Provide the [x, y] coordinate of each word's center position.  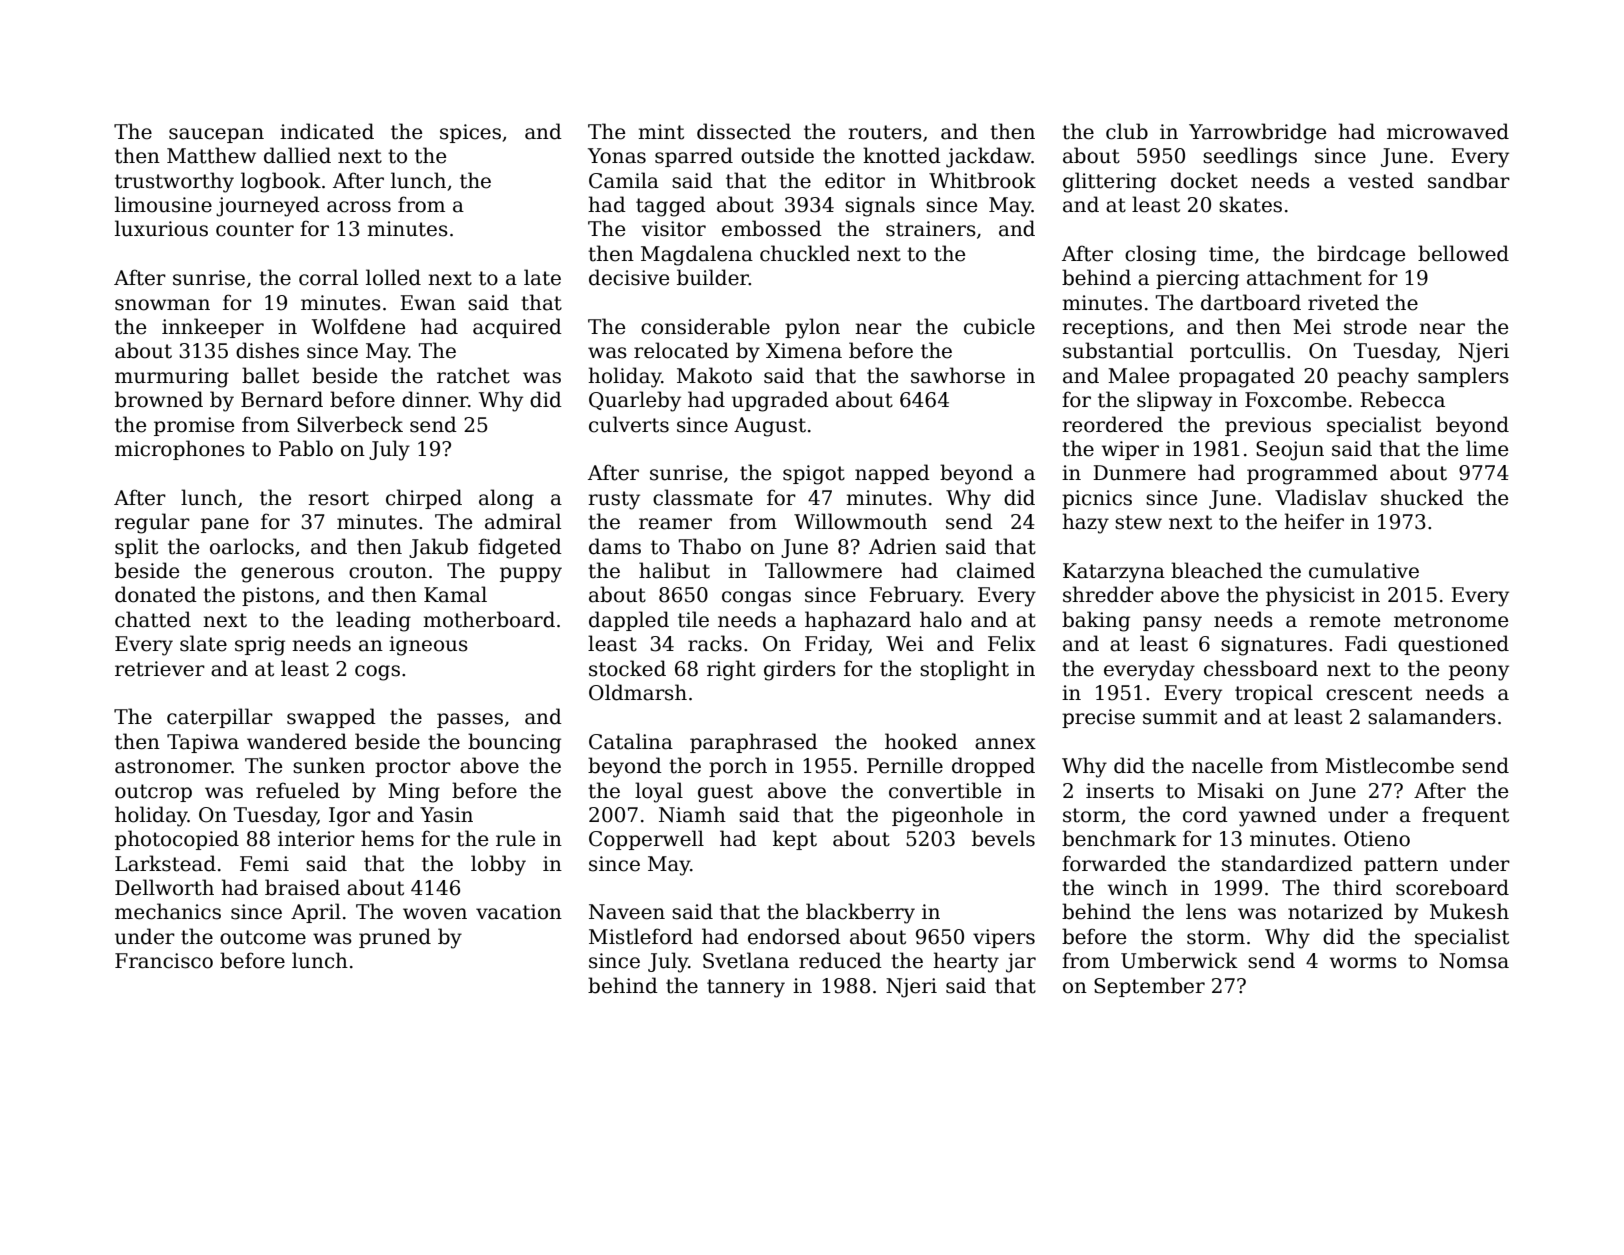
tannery [746, 988]
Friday [837, 645]
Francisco [164, 961]
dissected [744, 131]
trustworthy [174, 182]
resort [338, 498]
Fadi [1366, 643]
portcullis [1237, 352]
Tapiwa [203, 743]
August [770, 427]
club [1127, 131]
